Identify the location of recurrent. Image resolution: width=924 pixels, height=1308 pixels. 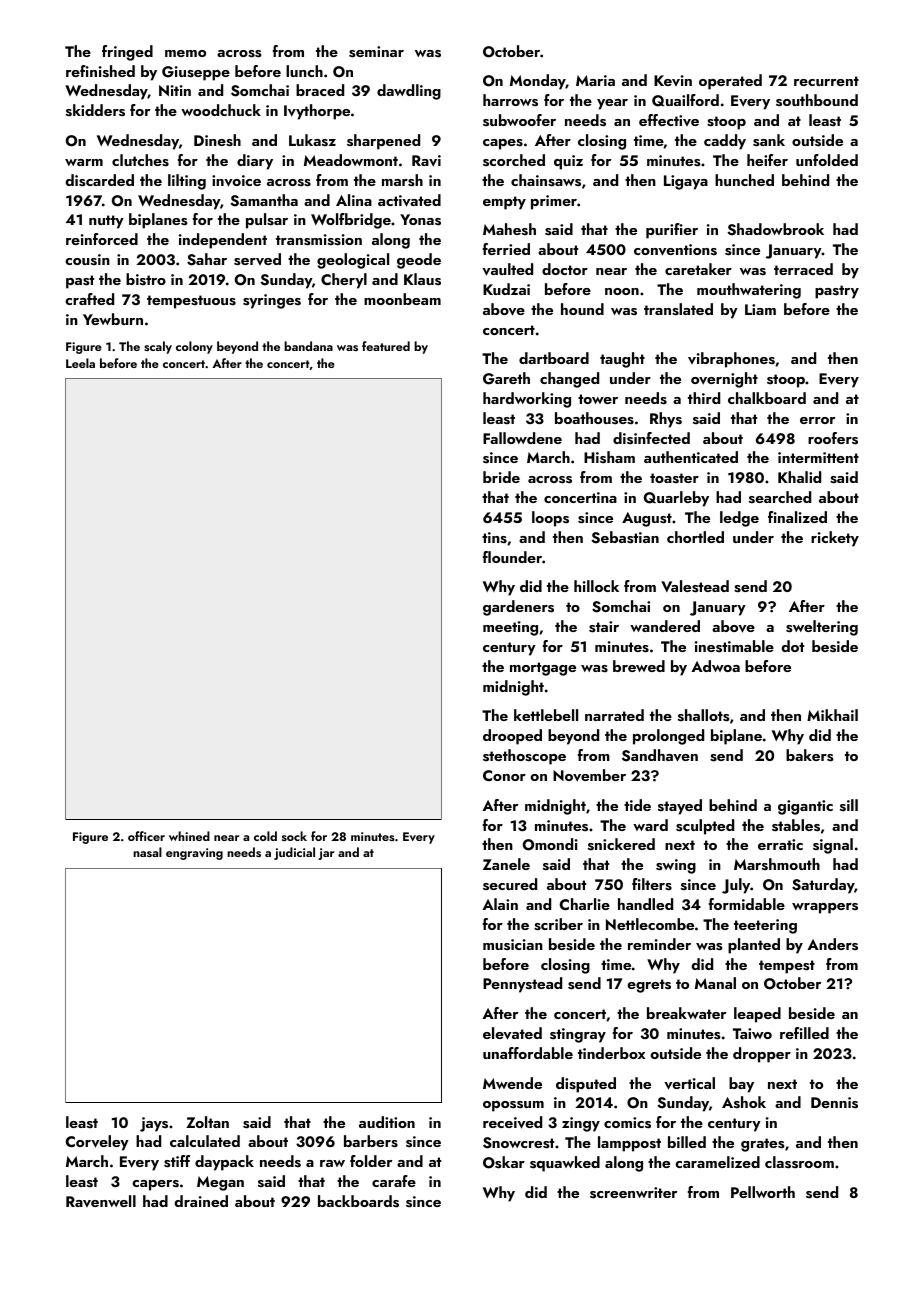
(826, 81).
